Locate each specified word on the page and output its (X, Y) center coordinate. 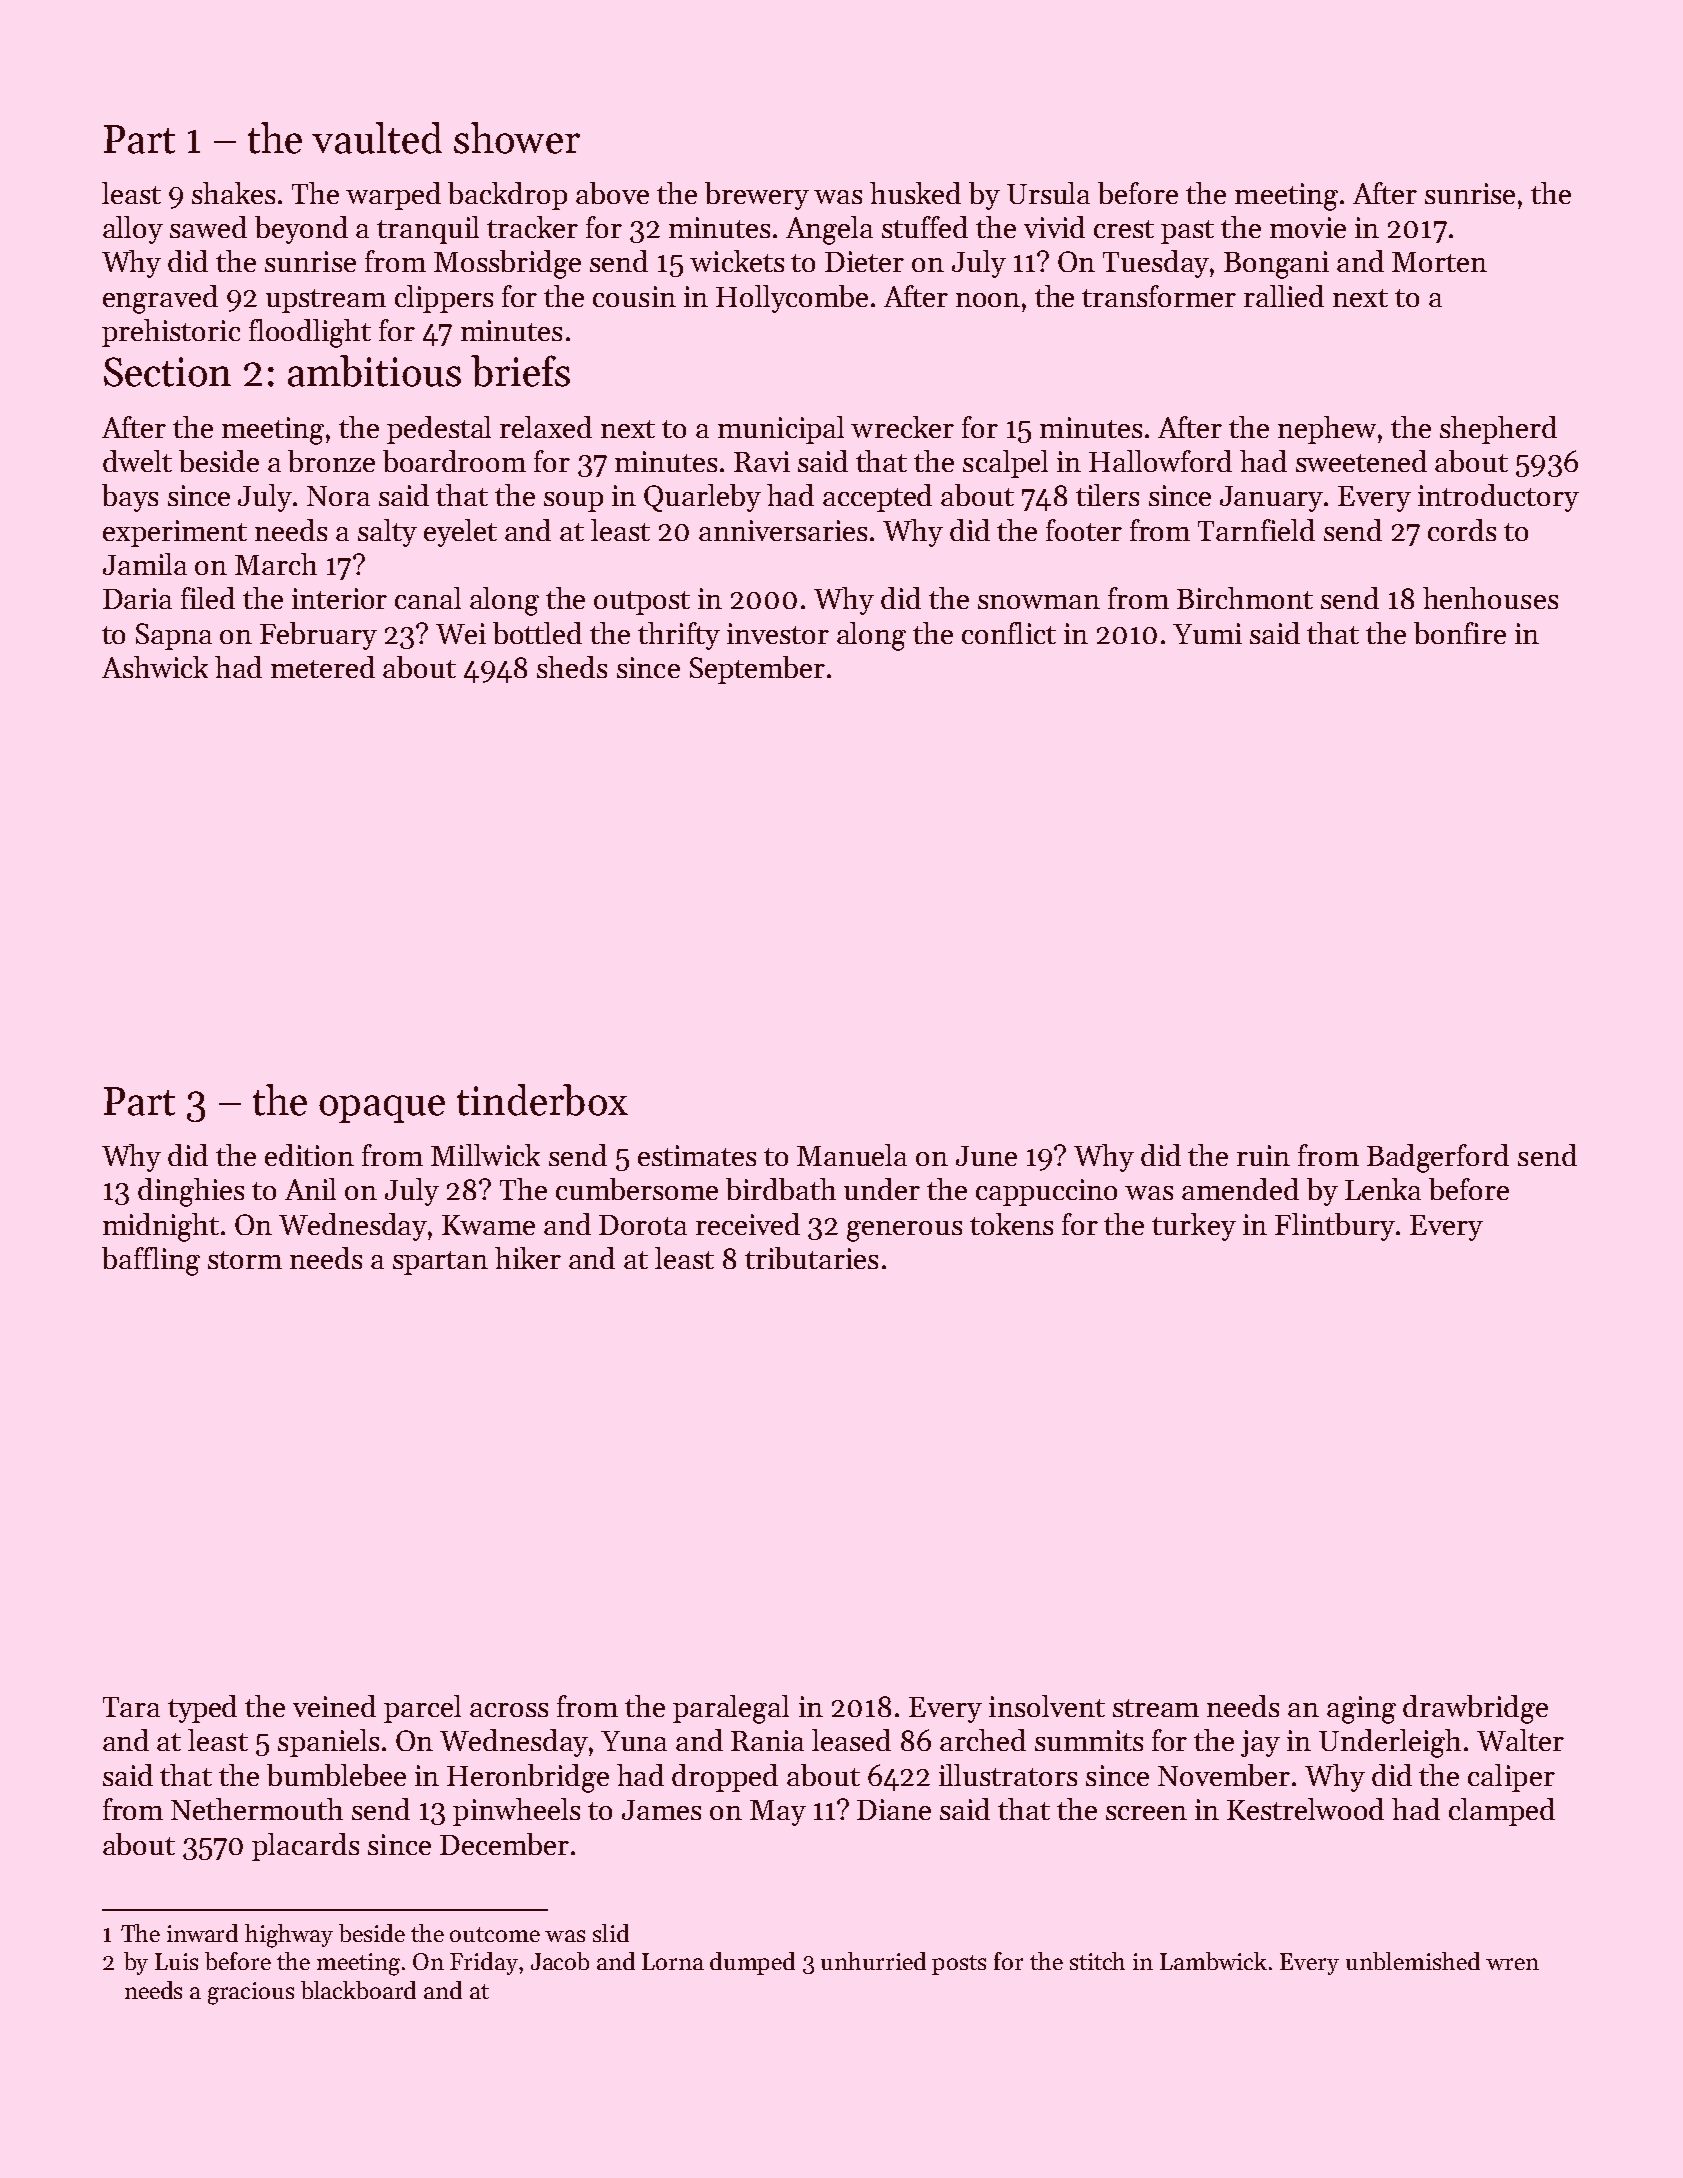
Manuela (852, 1155)
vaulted (377, 138)
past (1187, 232)
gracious (251, 1993)
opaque (382, 1109)
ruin (1263, 1155)
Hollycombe (792, 299)
